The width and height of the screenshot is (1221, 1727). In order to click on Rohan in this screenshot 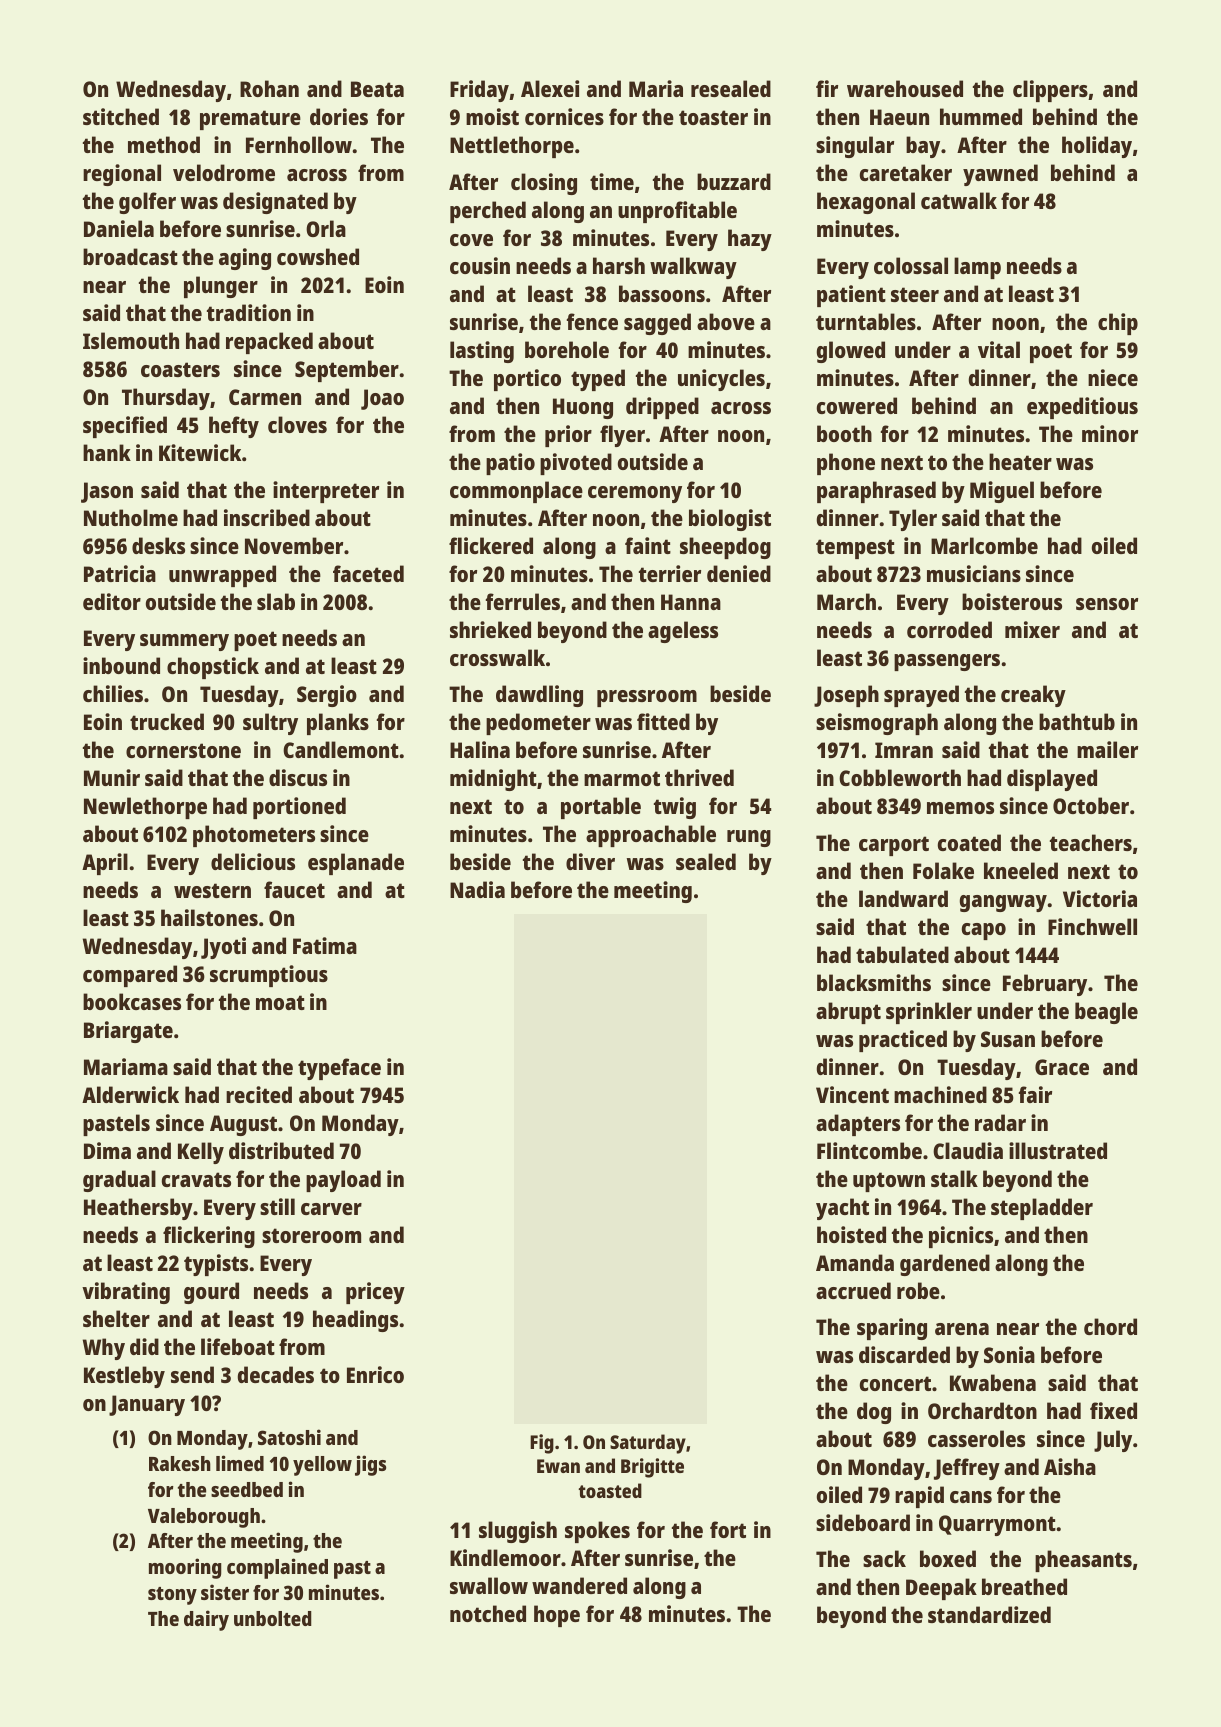, I will do `click(269, 88)`.
